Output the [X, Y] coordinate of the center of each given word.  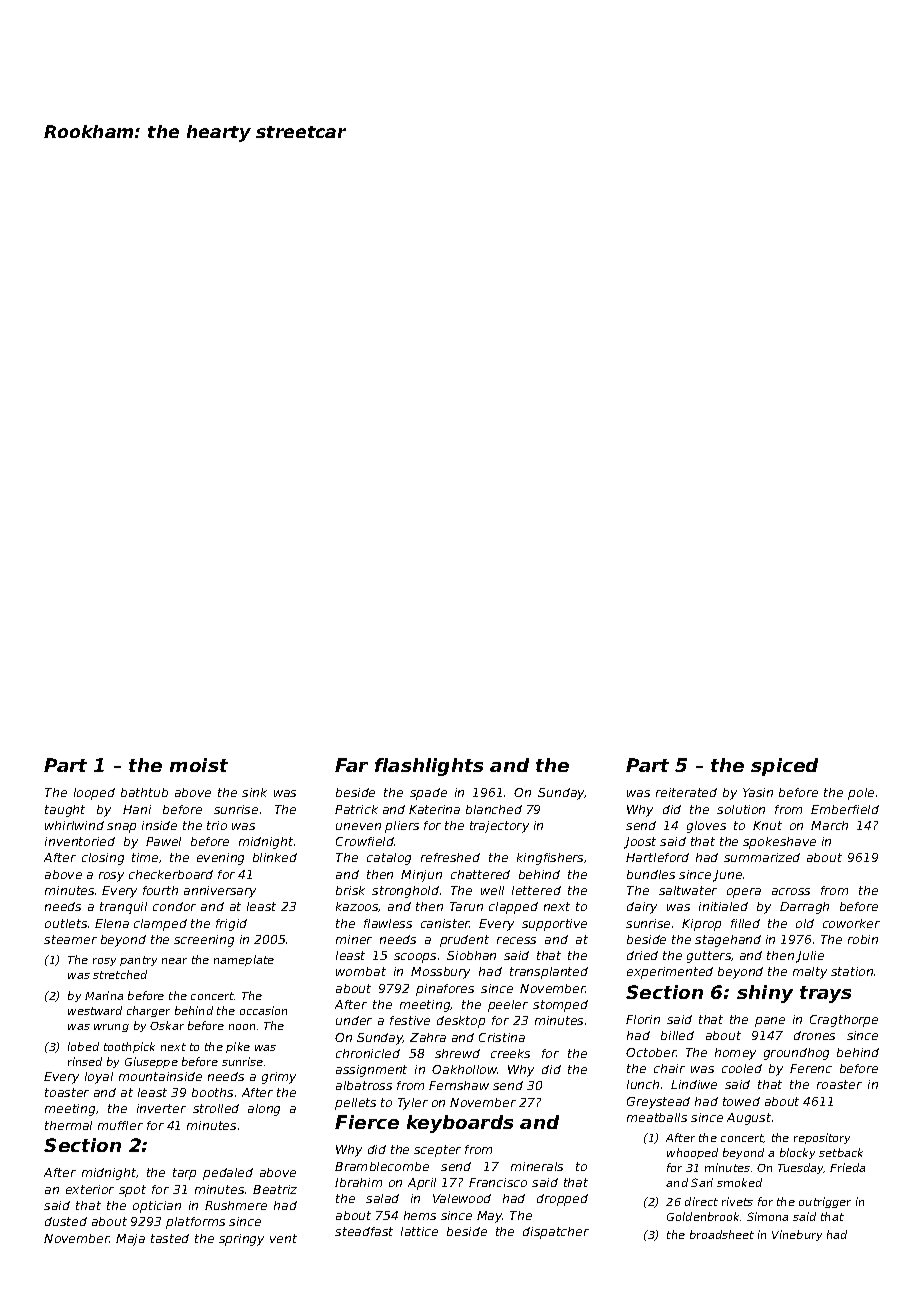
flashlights [429, 767]
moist [199, 765]
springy [241, 1240]
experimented [670, 973]
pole [861, 794]
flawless [388, 923]
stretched [120, 974]
